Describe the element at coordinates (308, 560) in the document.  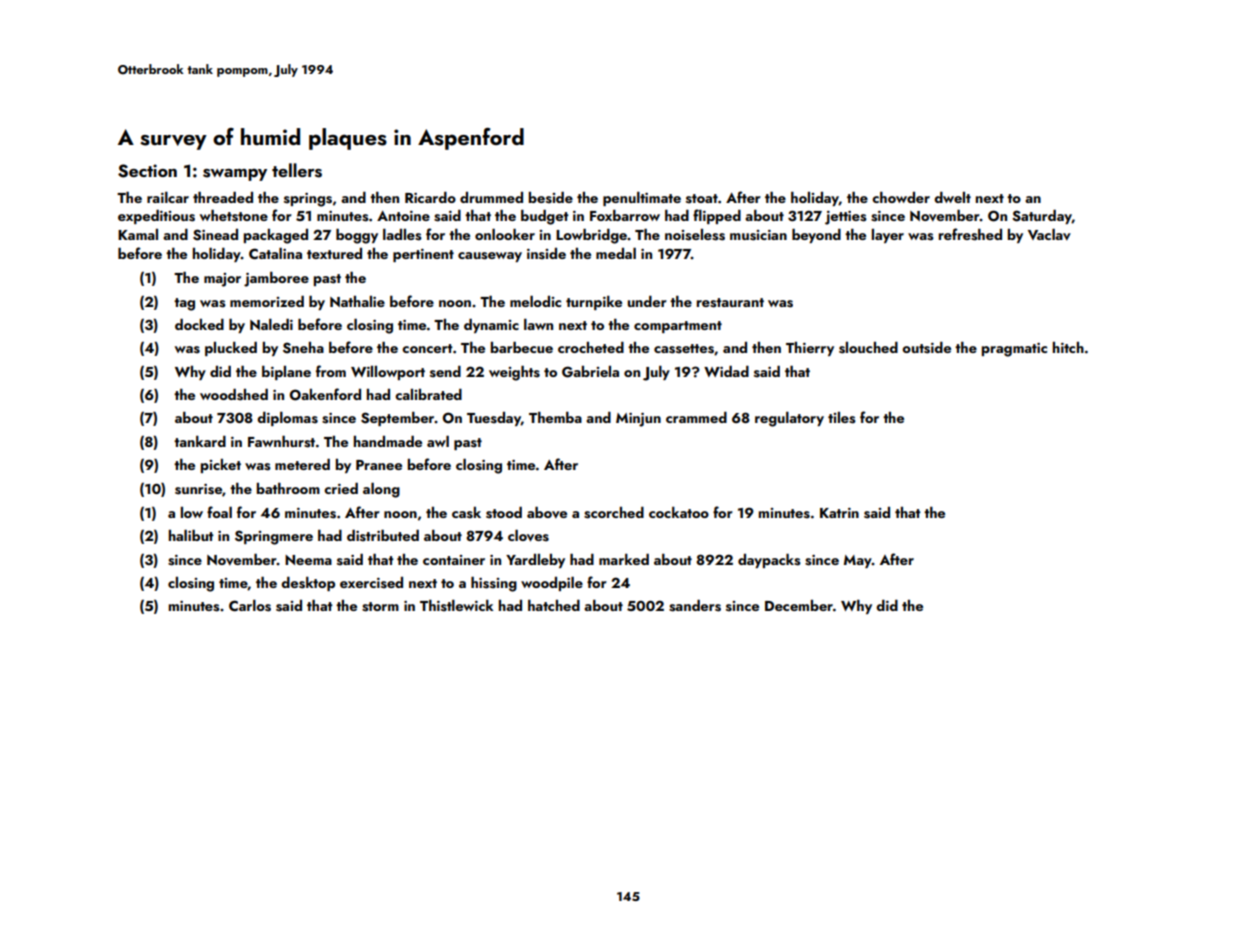
I see `Neema` at that location.
